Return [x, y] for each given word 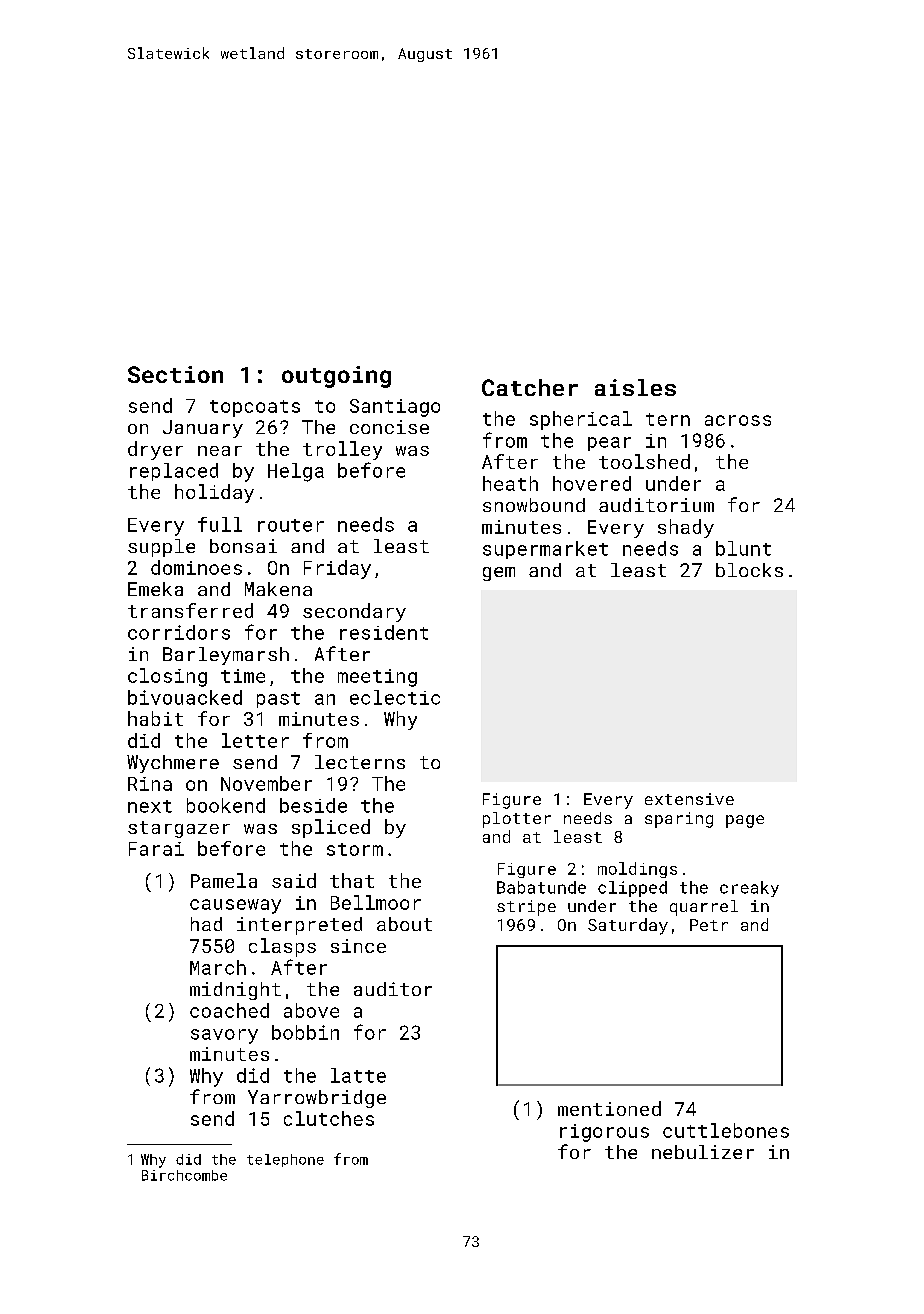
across [738, 420]
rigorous [604, 1133]
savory [224, 1036]
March [218, 967]
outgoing [336, 377]
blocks [749, 570]
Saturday [628, 926]
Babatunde [541, 887]
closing [167, 677]
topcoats [255, 408]
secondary [354, 612]
